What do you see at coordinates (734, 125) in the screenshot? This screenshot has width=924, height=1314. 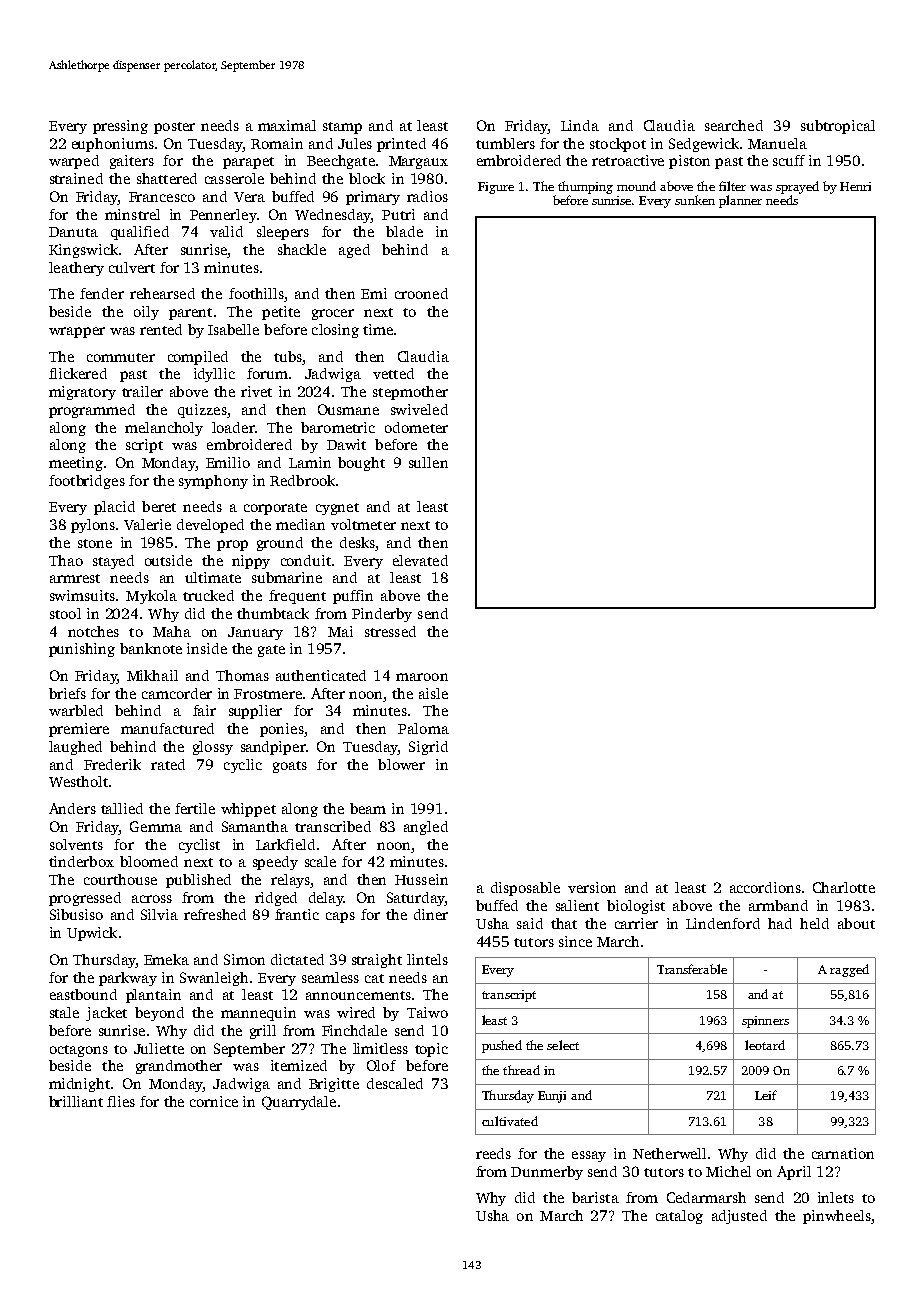 I see `searched` at bounding box center [734, 125].
